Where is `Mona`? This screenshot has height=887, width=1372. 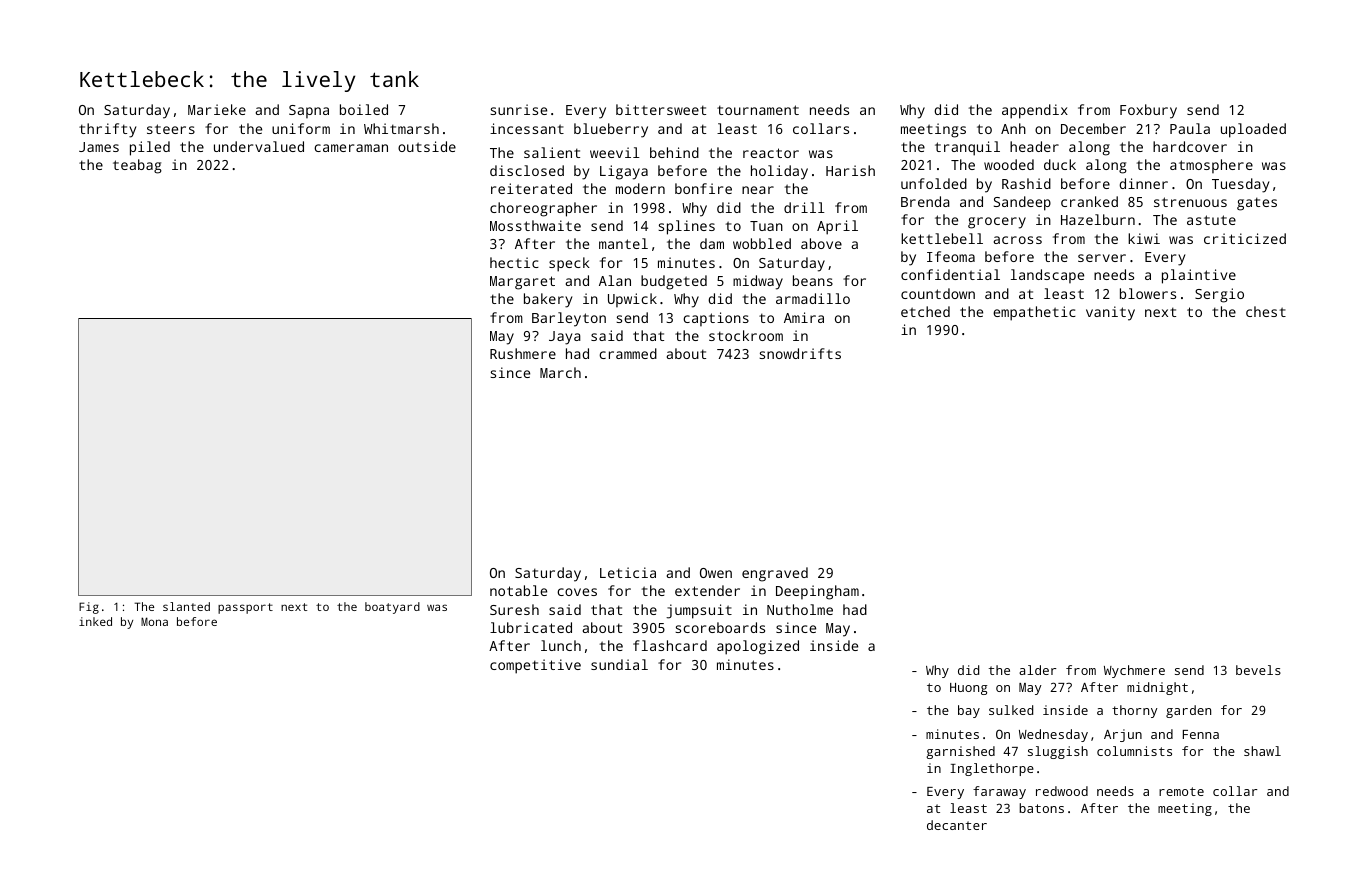
Mona is located at coordinates (154, 621).
